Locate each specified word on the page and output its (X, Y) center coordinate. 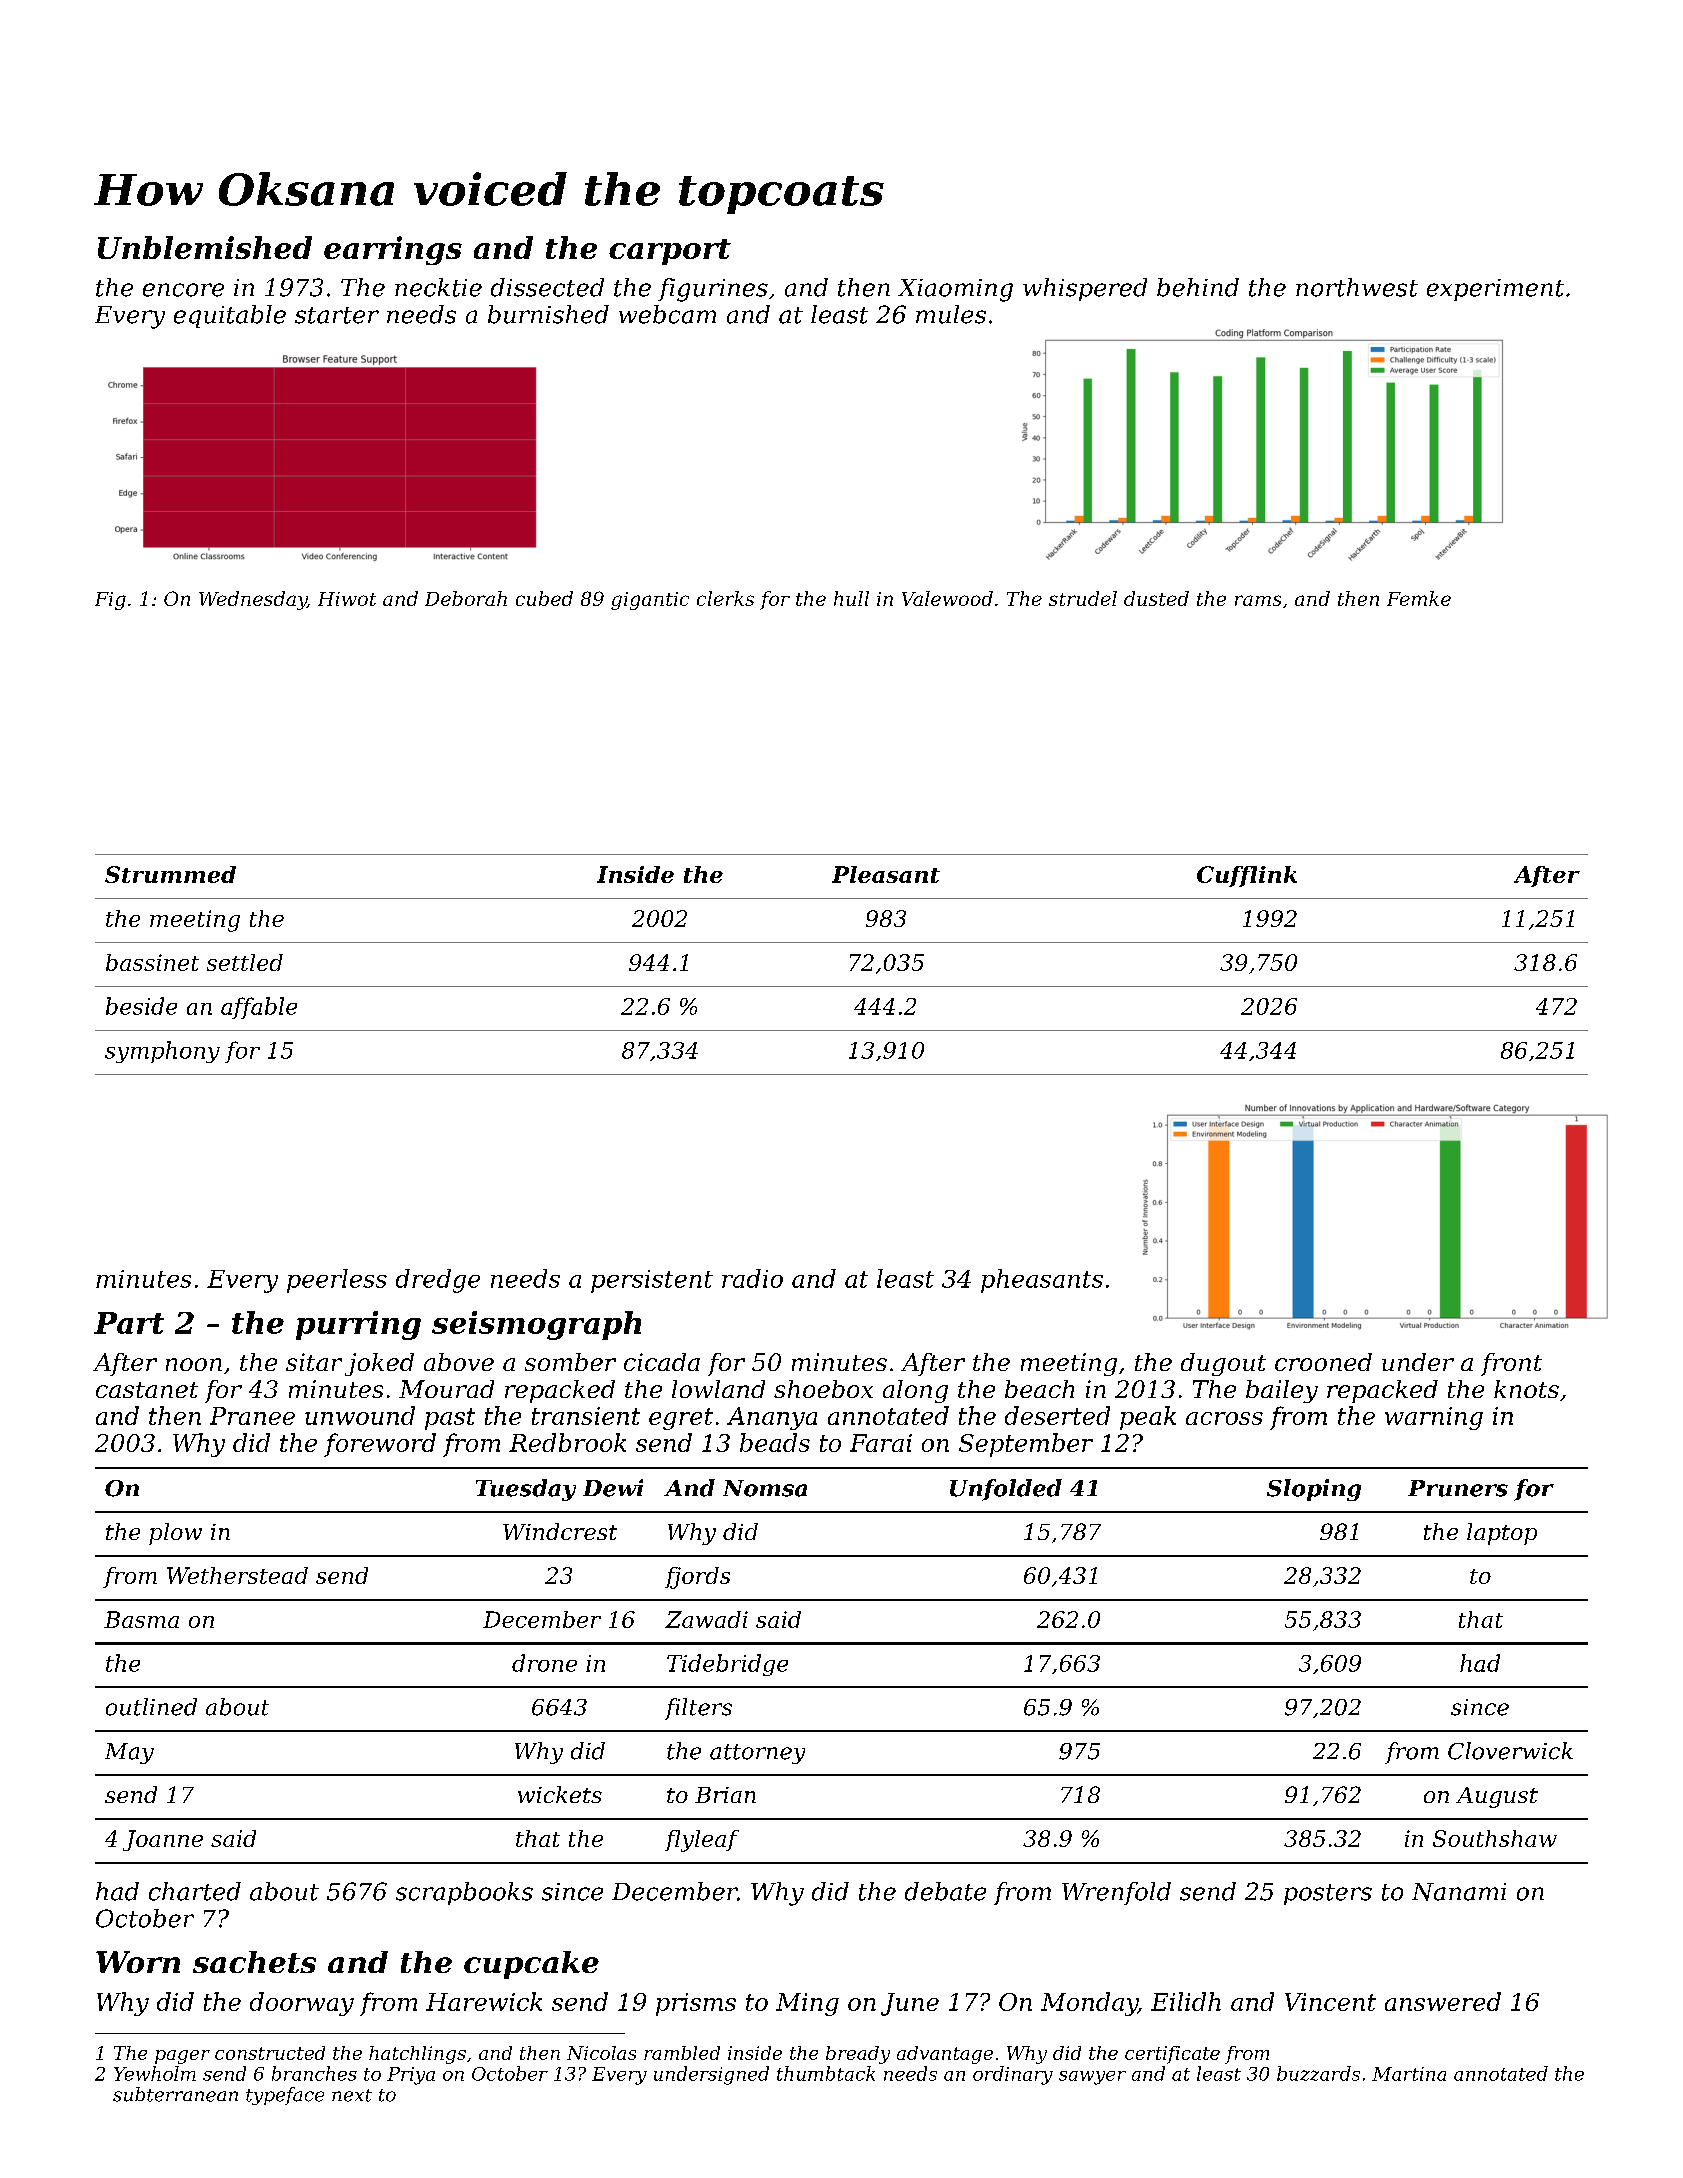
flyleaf (702, 1841)
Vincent (1330, 2002)
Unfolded (1006, 1490)
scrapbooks (464, 1893)
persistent (652, 1281)
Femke (1419, 598)
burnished (548, 314)
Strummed (170, 874)
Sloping (1314, 1490)
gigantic (650, 601)
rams (1258, 600)
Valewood (947, 598)
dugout (1223, 1364)
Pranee (252, 1416)
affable (259, 1008)
